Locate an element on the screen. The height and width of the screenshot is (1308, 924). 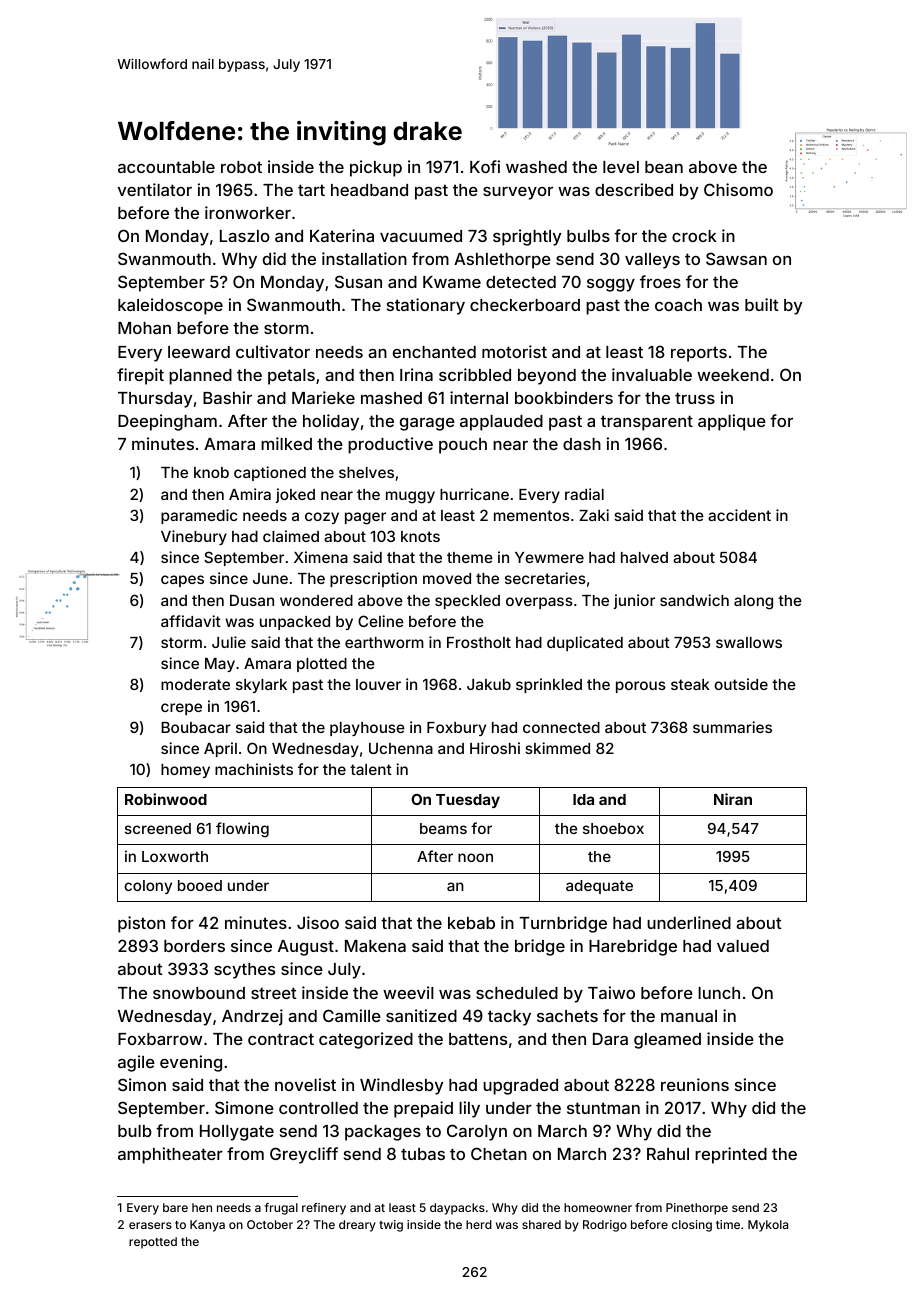
herd is located at coordinates (479, 1224).
